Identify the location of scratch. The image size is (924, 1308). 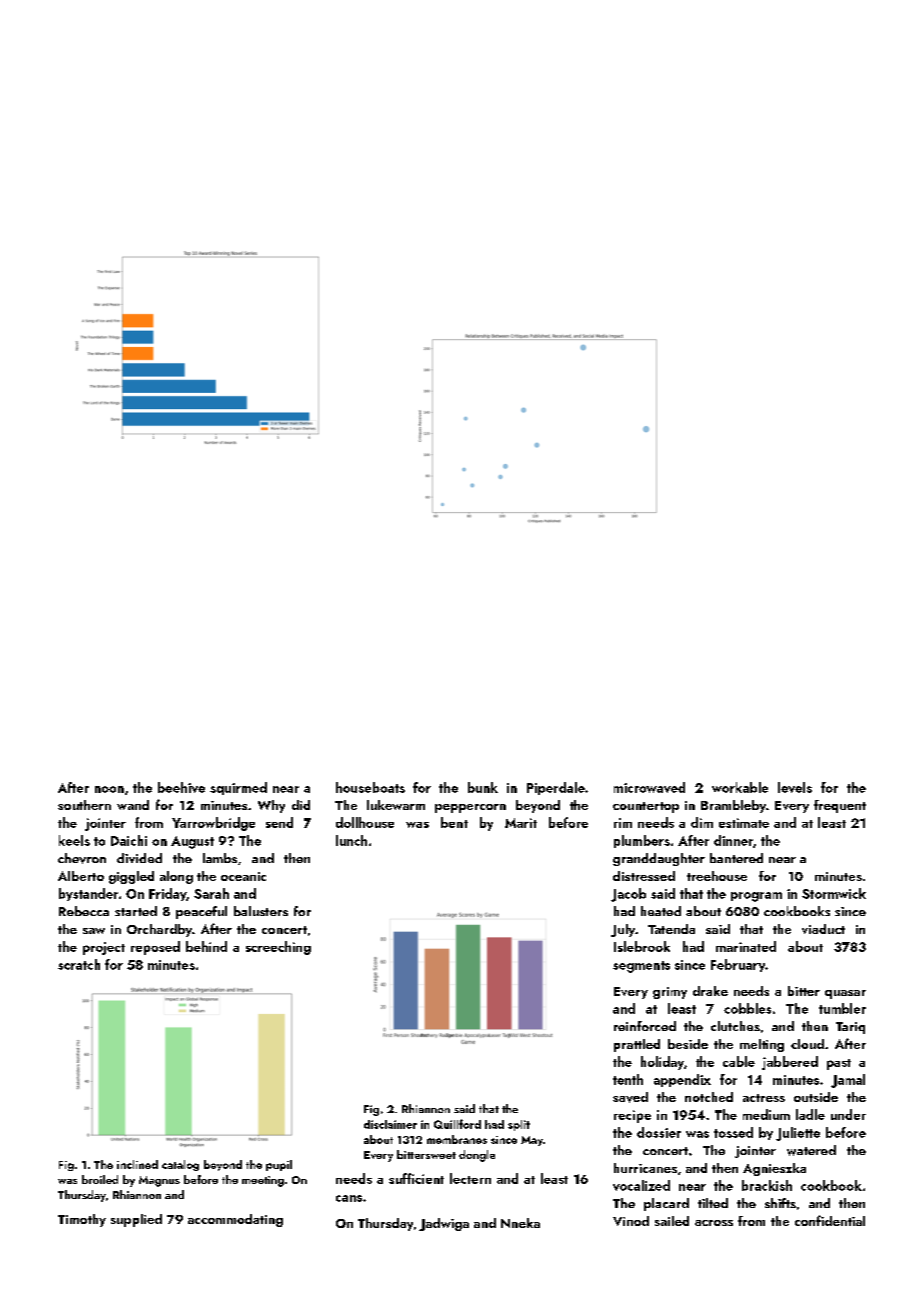
(79, 964).
